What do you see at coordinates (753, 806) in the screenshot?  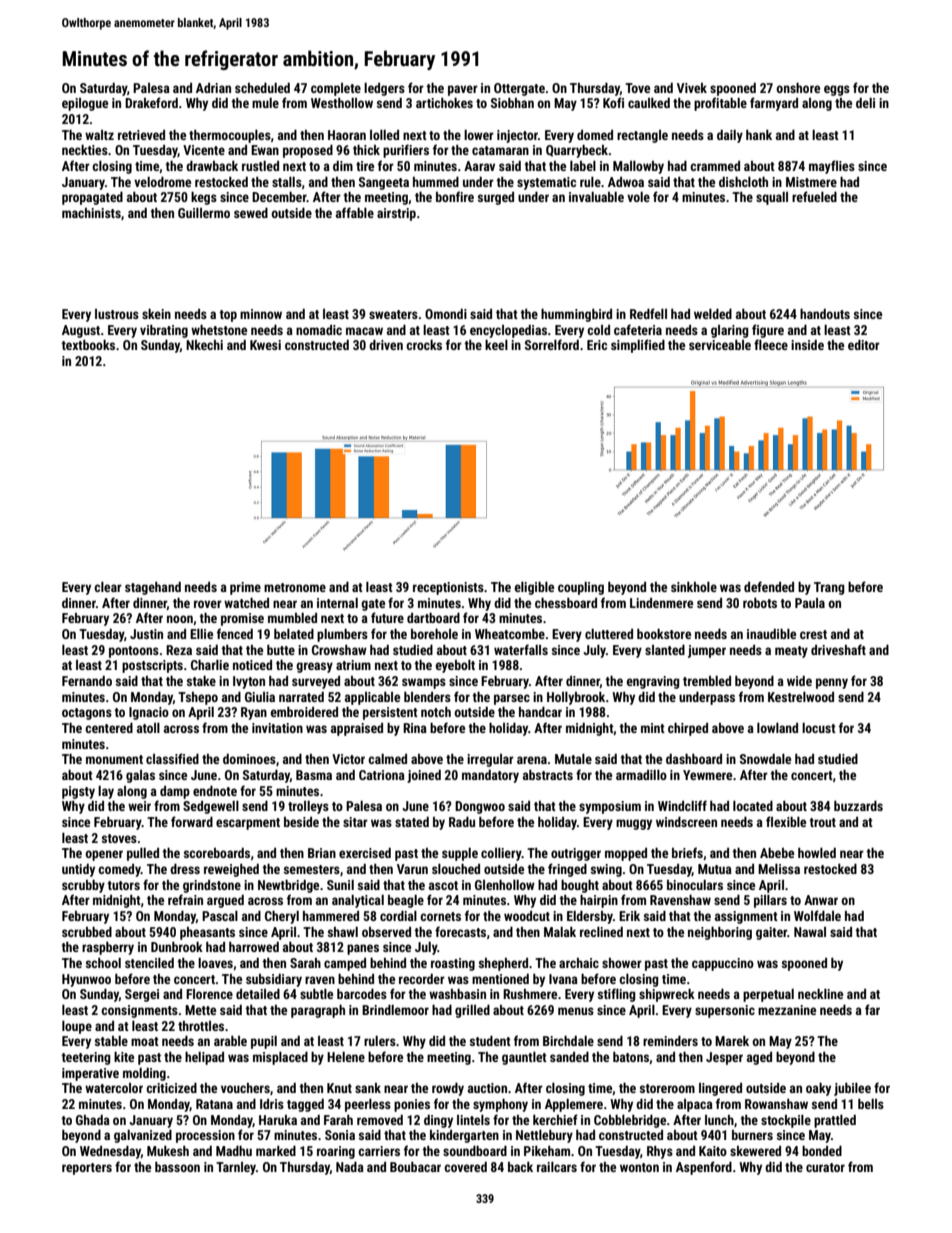 I see `located` at bounding box center [753, 806].
